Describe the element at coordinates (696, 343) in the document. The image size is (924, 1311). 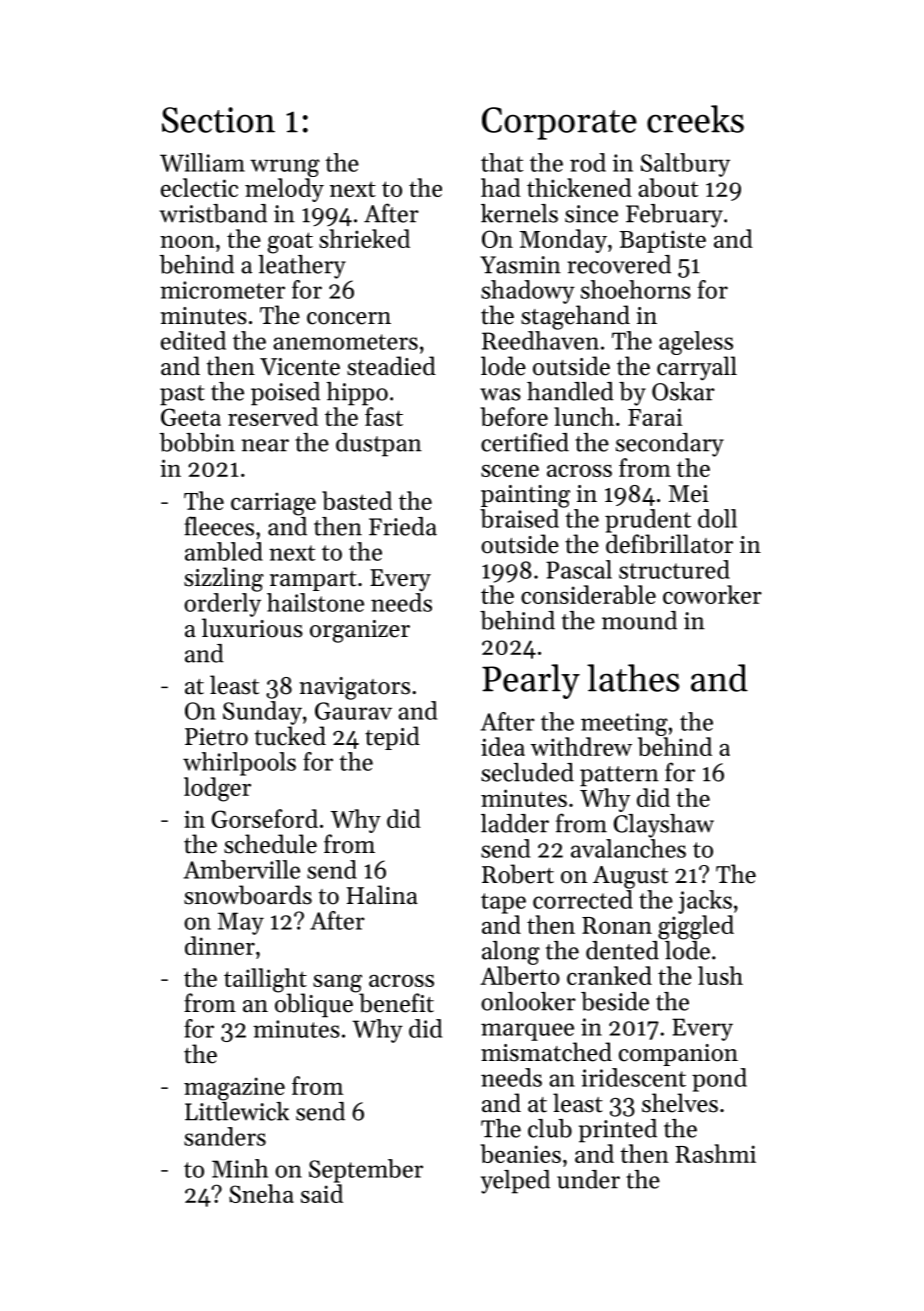
I see `ageless` at that location.
